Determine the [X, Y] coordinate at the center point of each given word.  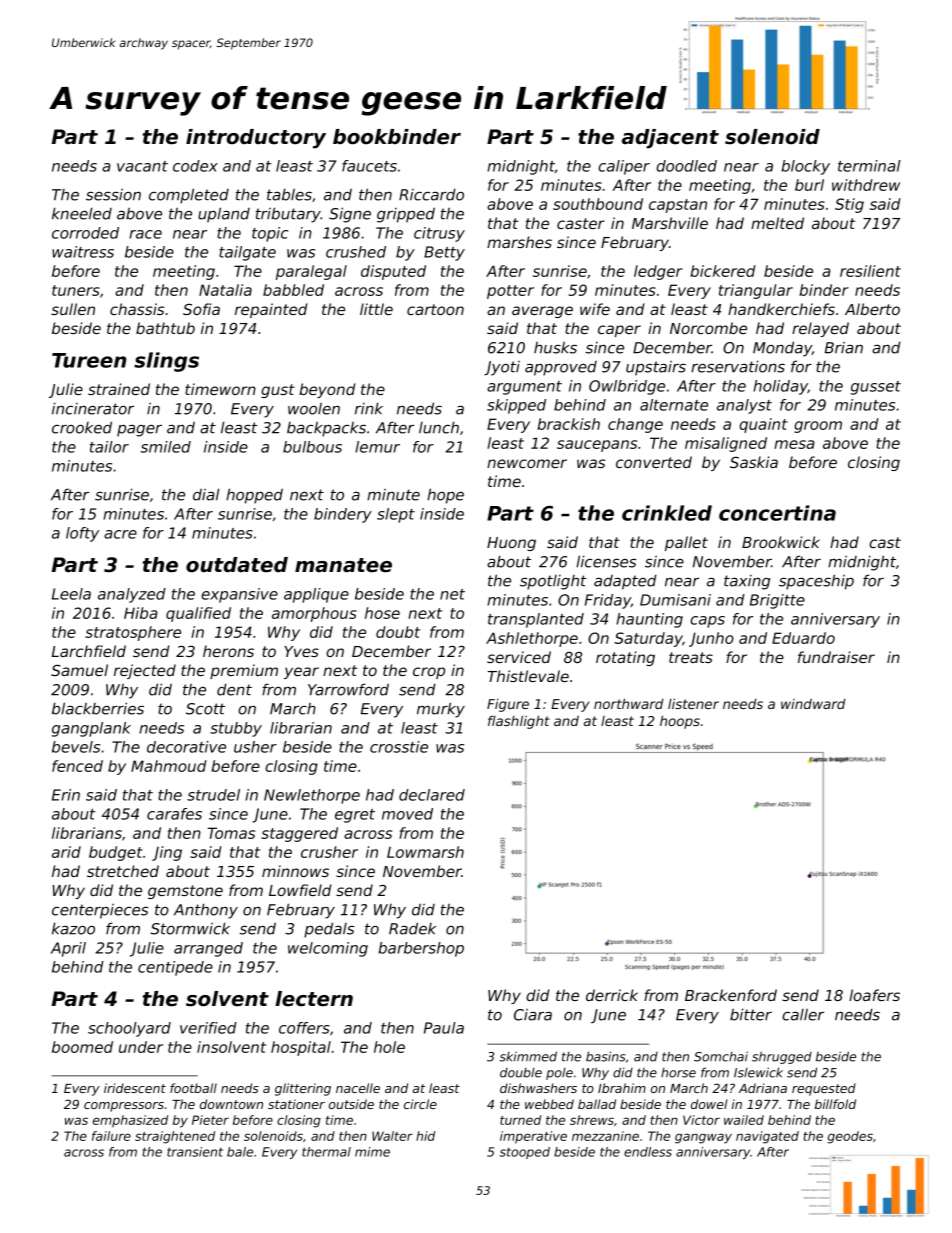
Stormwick [190, 928]
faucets [369, 166]
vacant [142, 166]
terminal [869, 166]
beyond [327, 390]
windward [813, 704]
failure [111, 1136]
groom [818, 427]
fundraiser [836, 657]
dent [234, 689]
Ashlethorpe [532, 639]
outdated [237, 565]
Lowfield [300, 890]
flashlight [519, 722]
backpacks [326, 429]
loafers [874, 995]
